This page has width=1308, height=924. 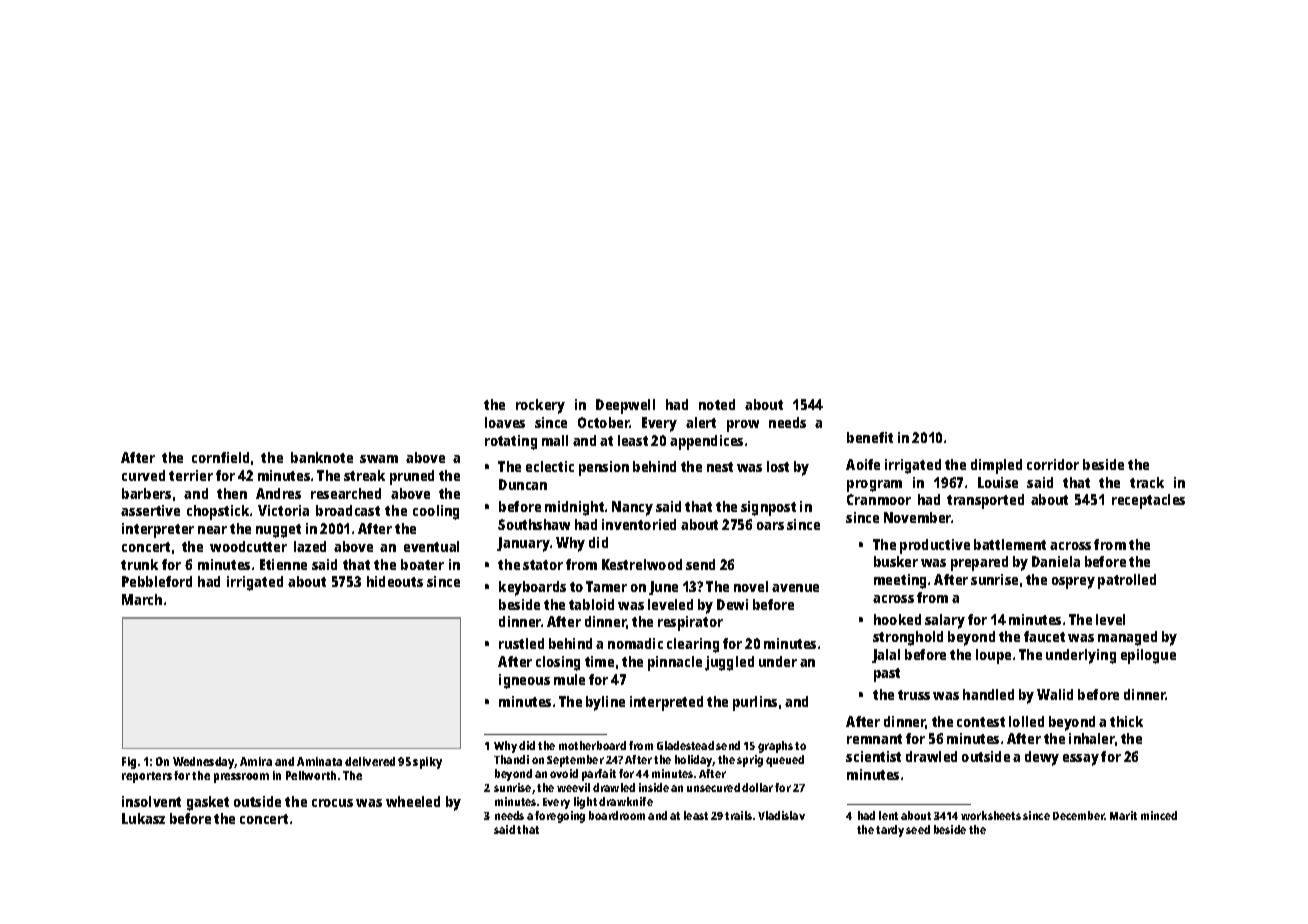 What do you see at coordinates (310, 546) in the page?
I see `lazed` at bounding box center [310, 546].
